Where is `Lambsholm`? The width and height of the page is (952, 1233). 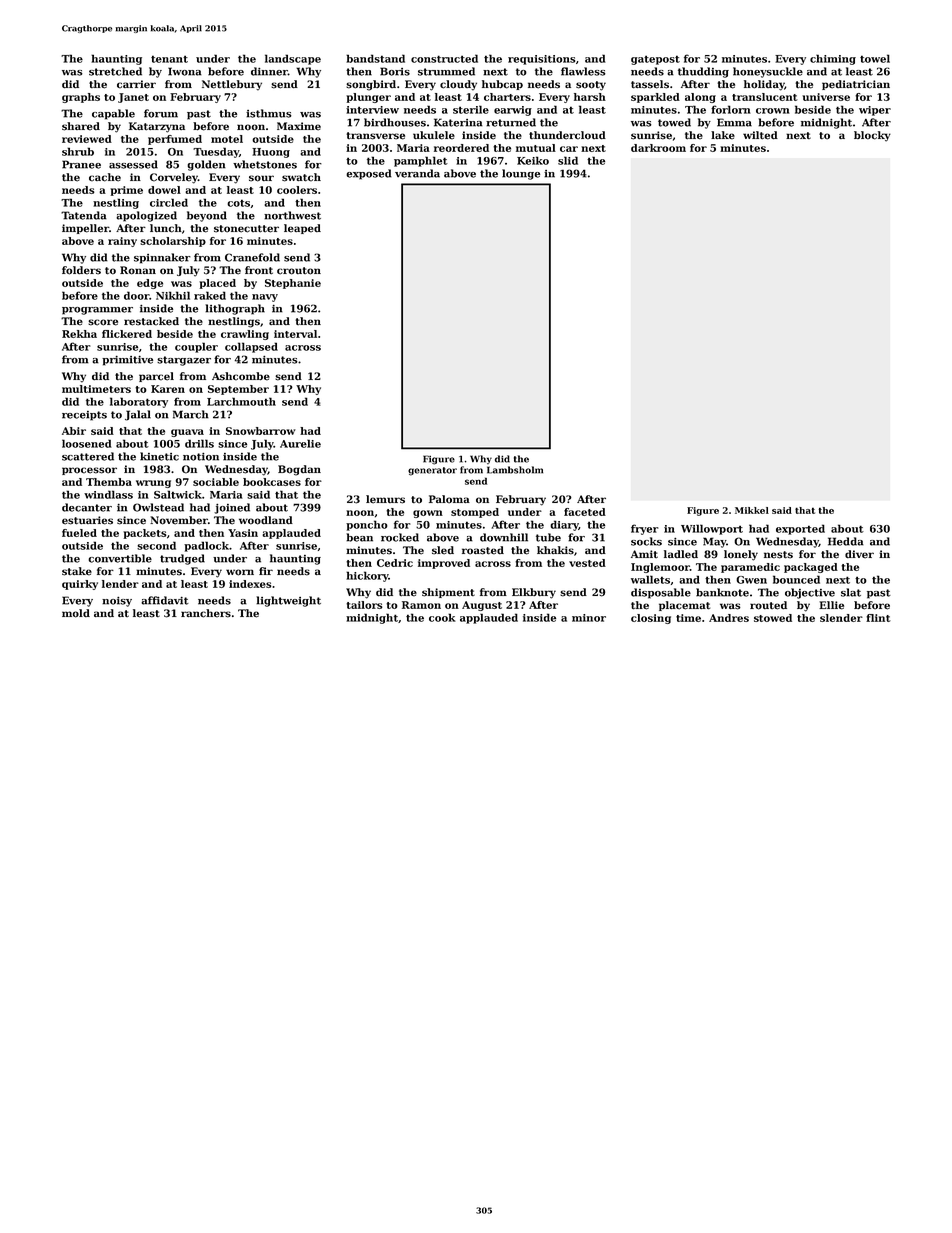
Lambsholm is located at coordinates (515, 470).
